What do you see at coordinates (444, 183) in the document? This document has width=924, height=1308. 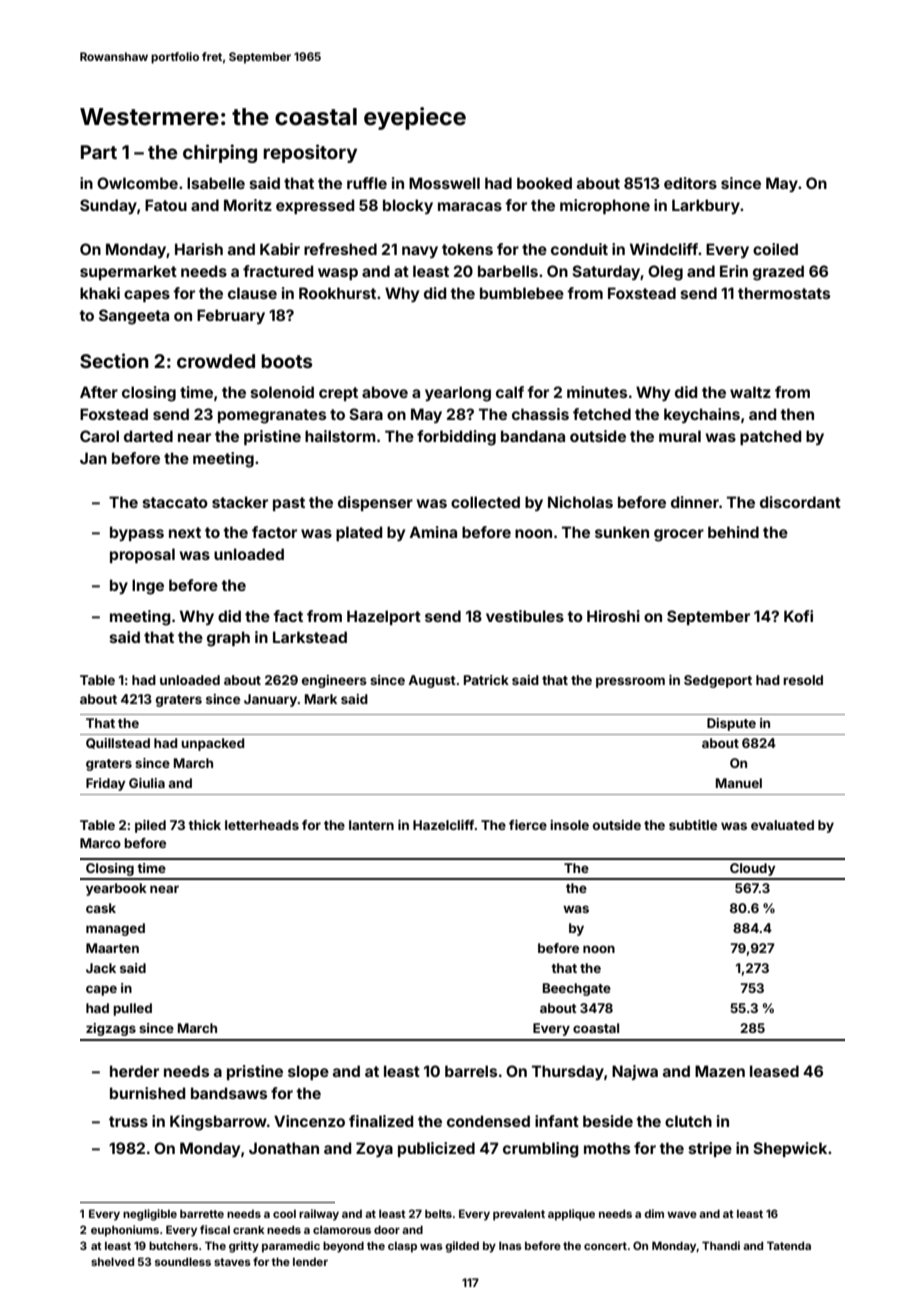 I see `Mosswell` at bounding box center [444, 183].
